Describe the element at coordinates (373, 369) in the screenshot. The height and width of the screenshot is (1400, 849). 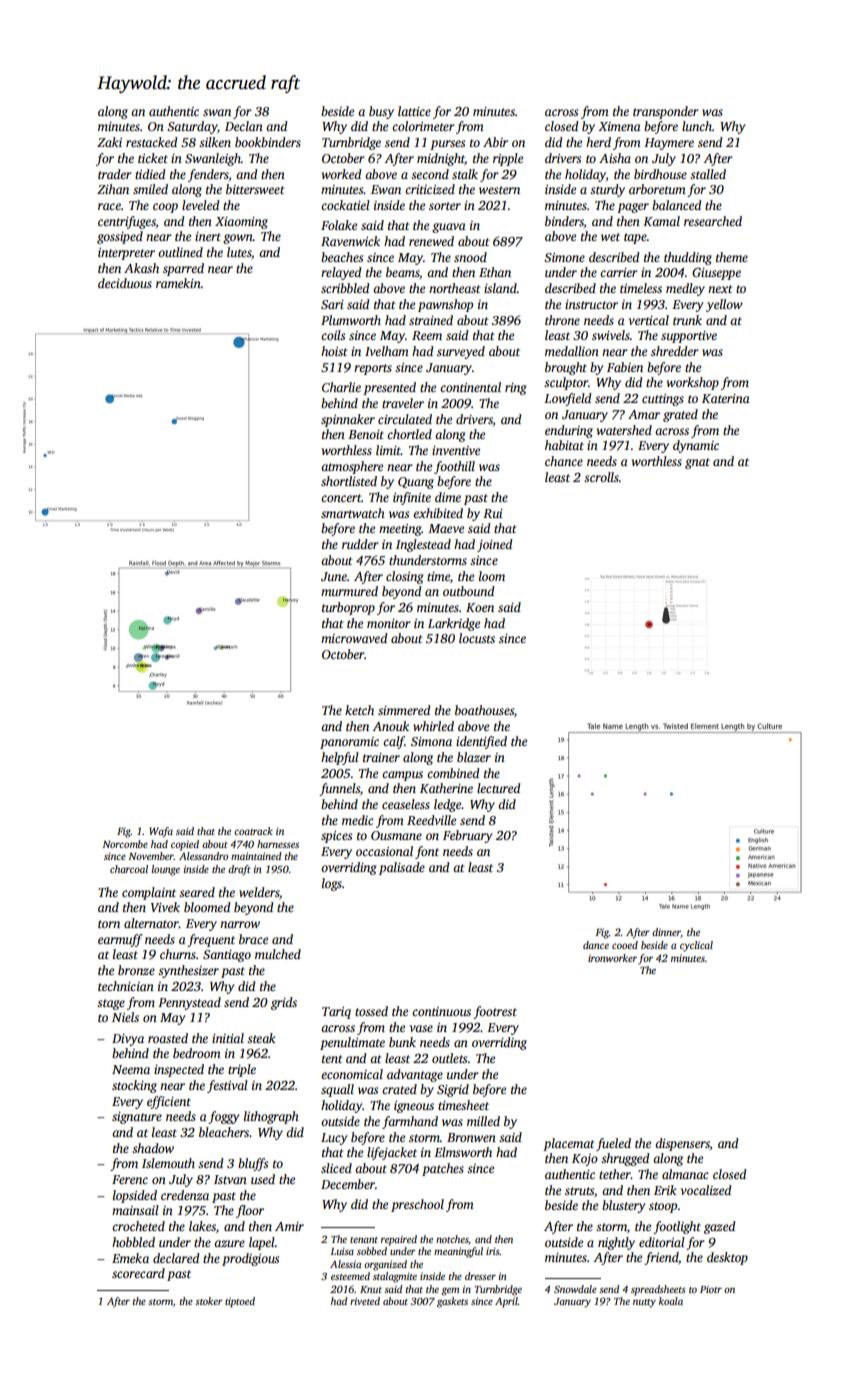
I see `reports` at that location.
